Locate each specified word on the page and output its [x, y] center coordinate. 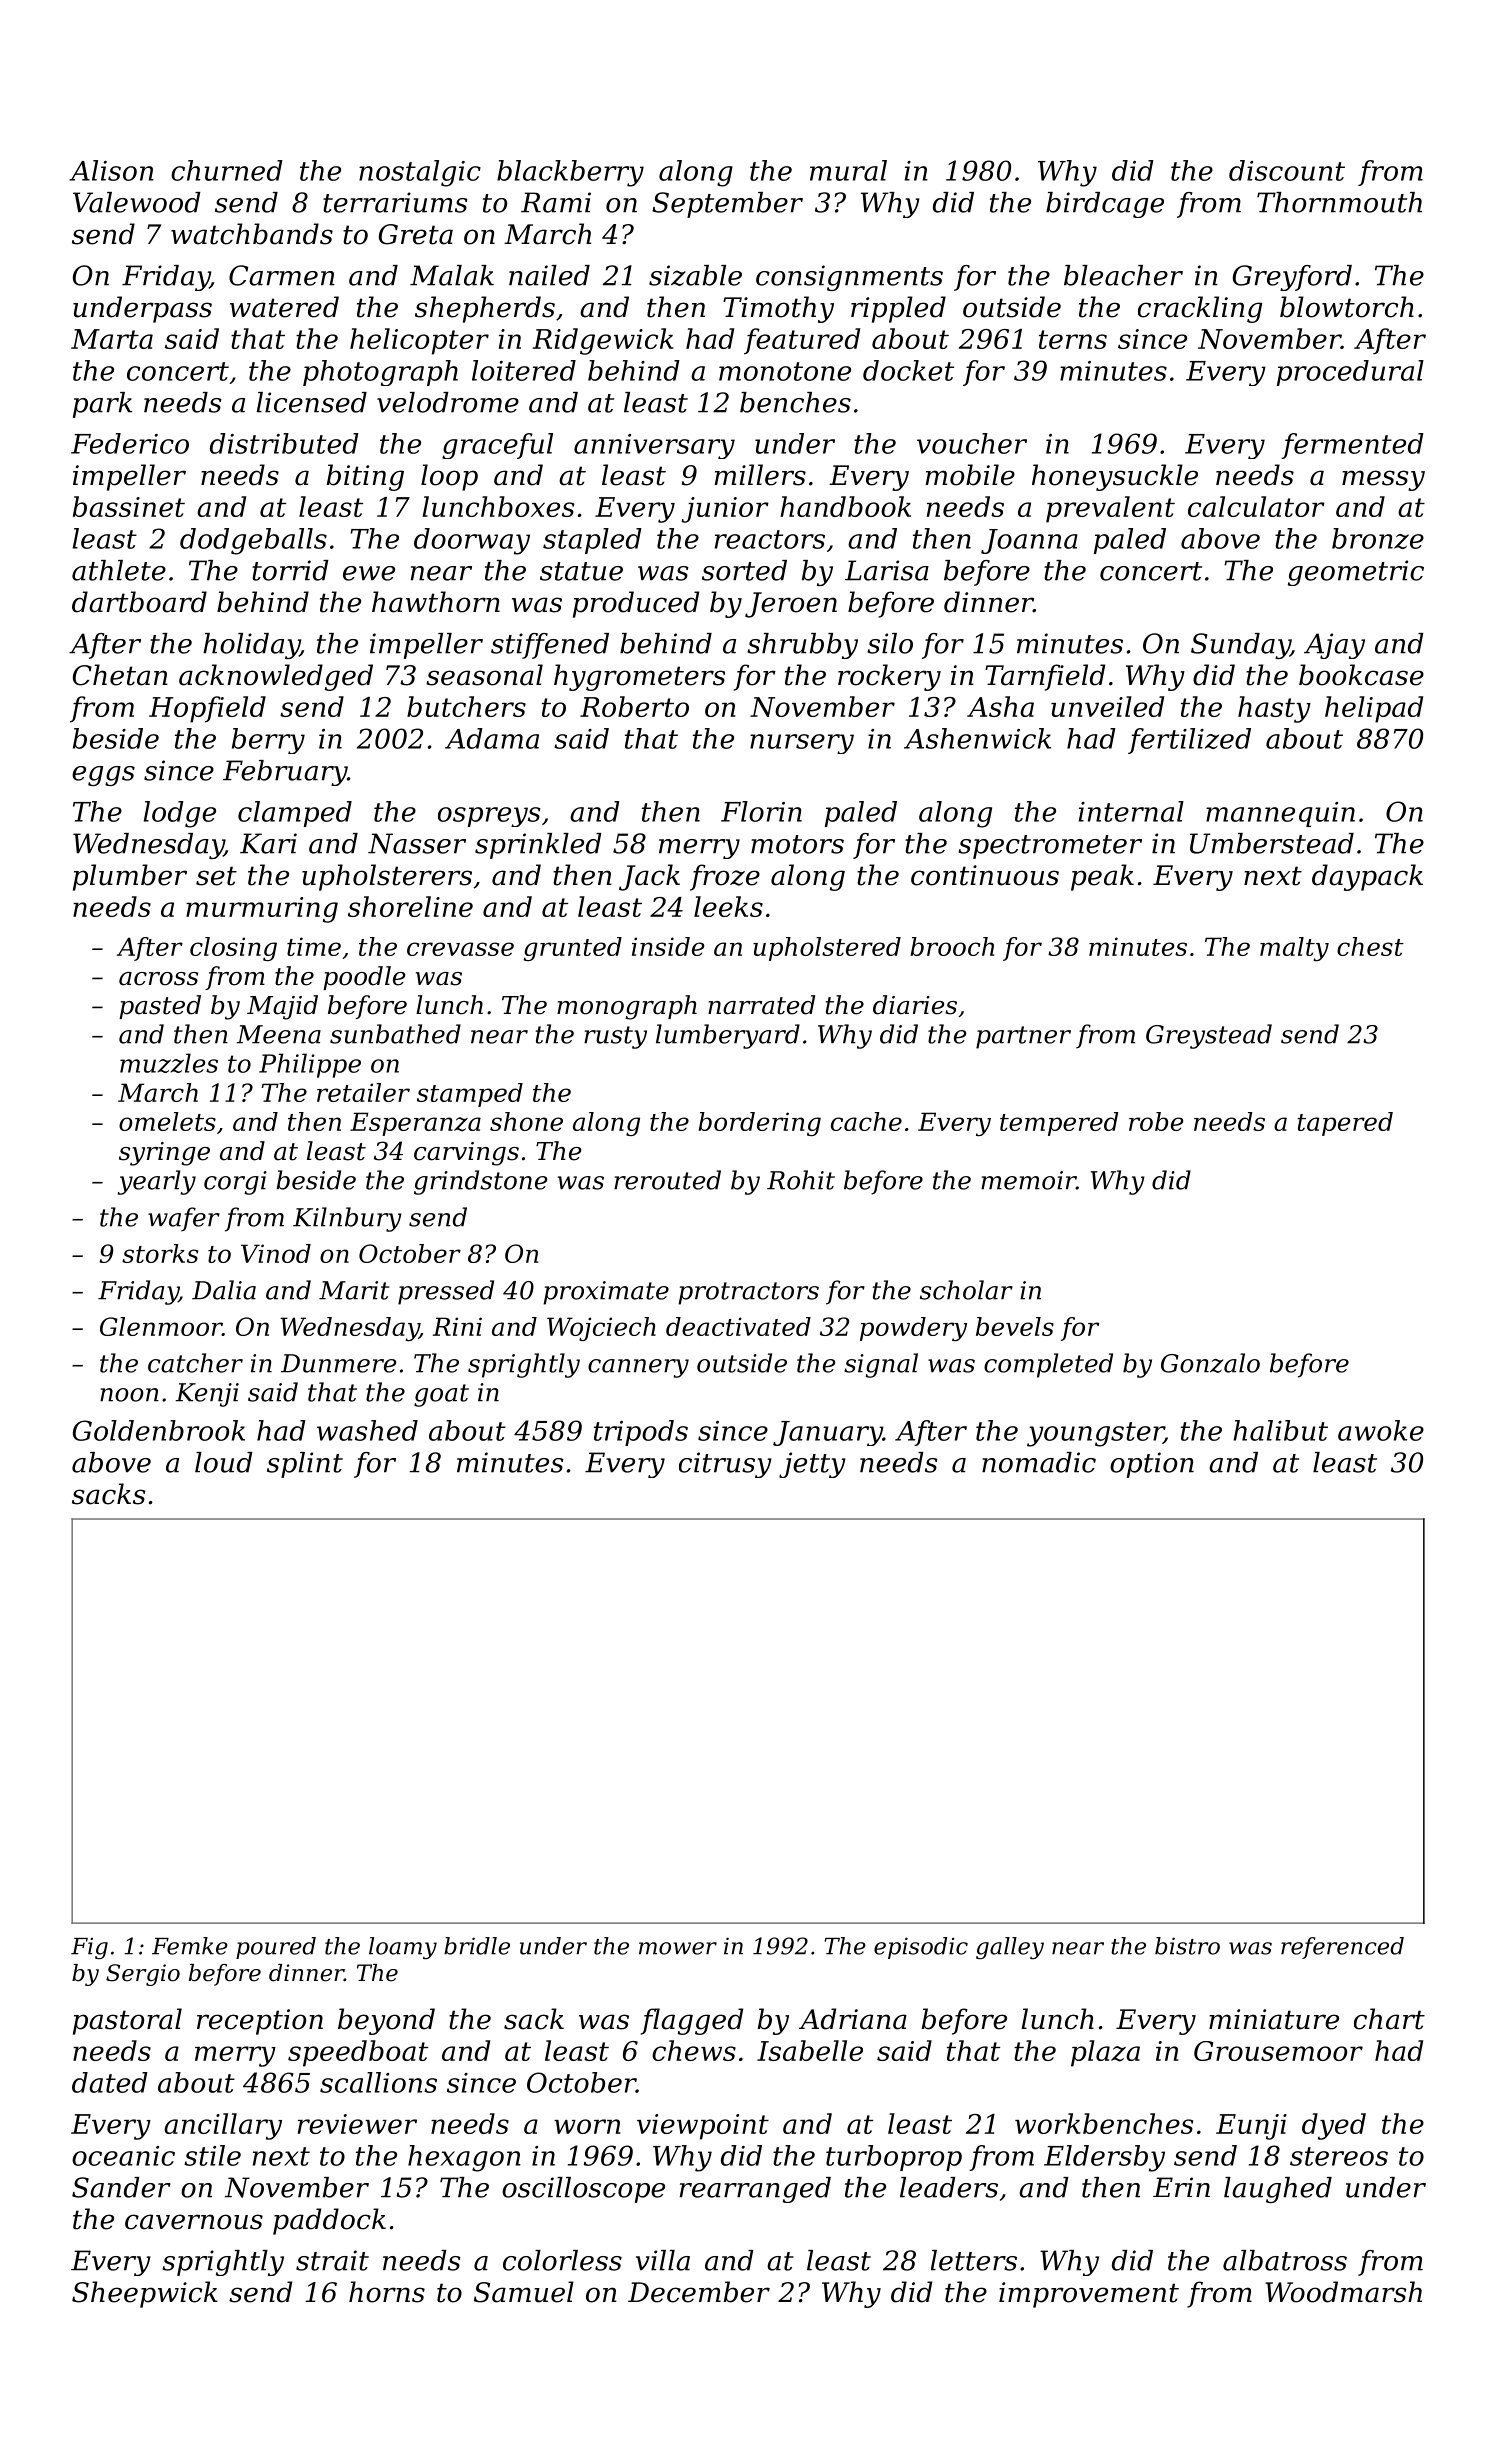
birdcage [1105, 205]
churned [227, 170]
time [314, 946]
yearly [156, 1182]
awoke [1381, 1430]
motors [797, 844]
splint [305, 1465]
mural [848, 170]
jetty [812, 1465]
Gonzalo [1210, 1363]
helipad [1374, 709]
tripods [641, 1433]
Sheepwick [145, 2294]
